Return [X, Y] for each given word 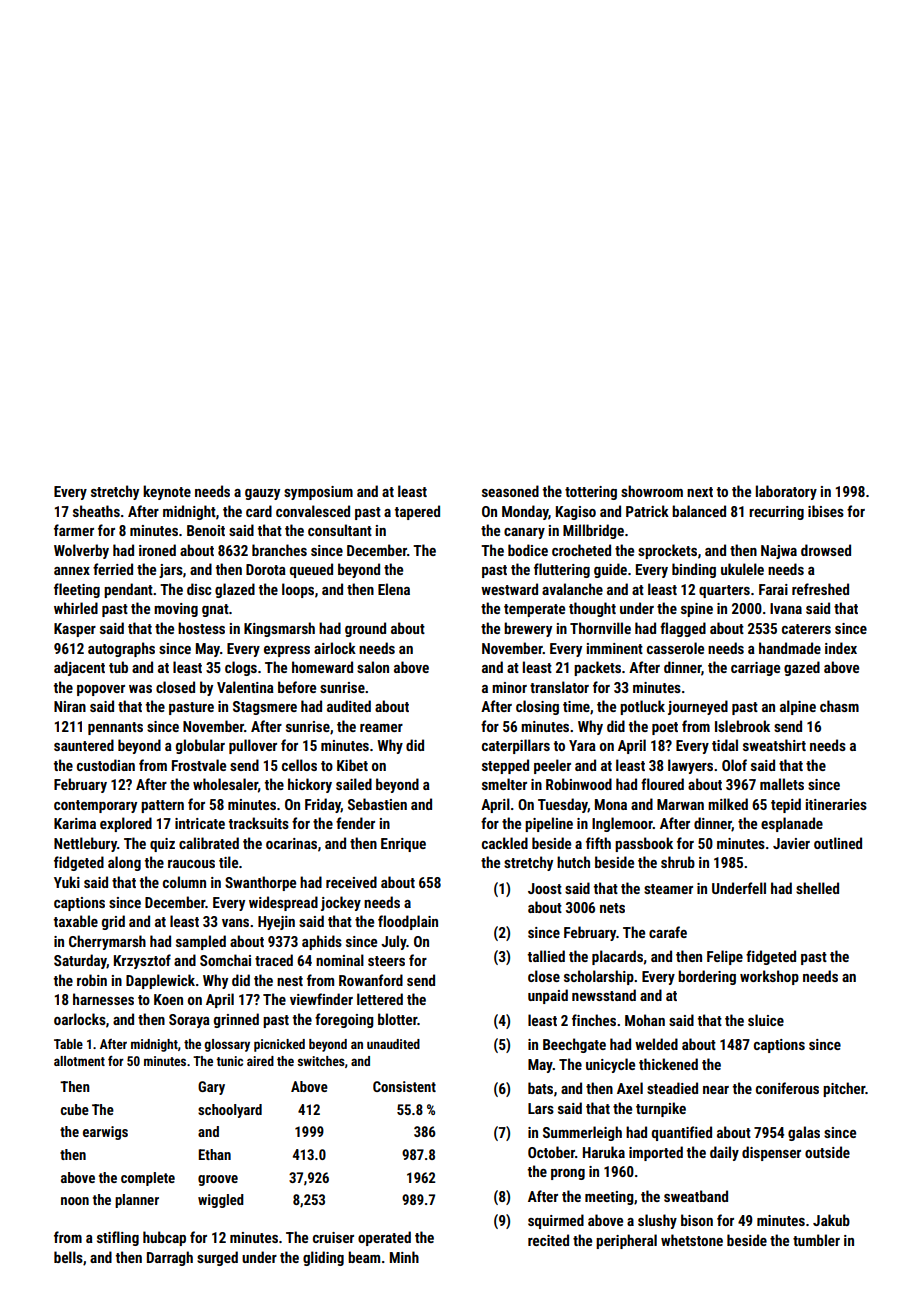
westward [509, 589]
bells [68, 1257]
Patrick [647, 511]
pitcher [844, 1089]
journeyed [698, 707]
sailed [354, 784]
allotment [79, 1061]
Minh [404, 1257]
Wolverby [81, 551]
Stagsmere [265, 708]
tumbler [816, 1240]
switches [321, 1061]
